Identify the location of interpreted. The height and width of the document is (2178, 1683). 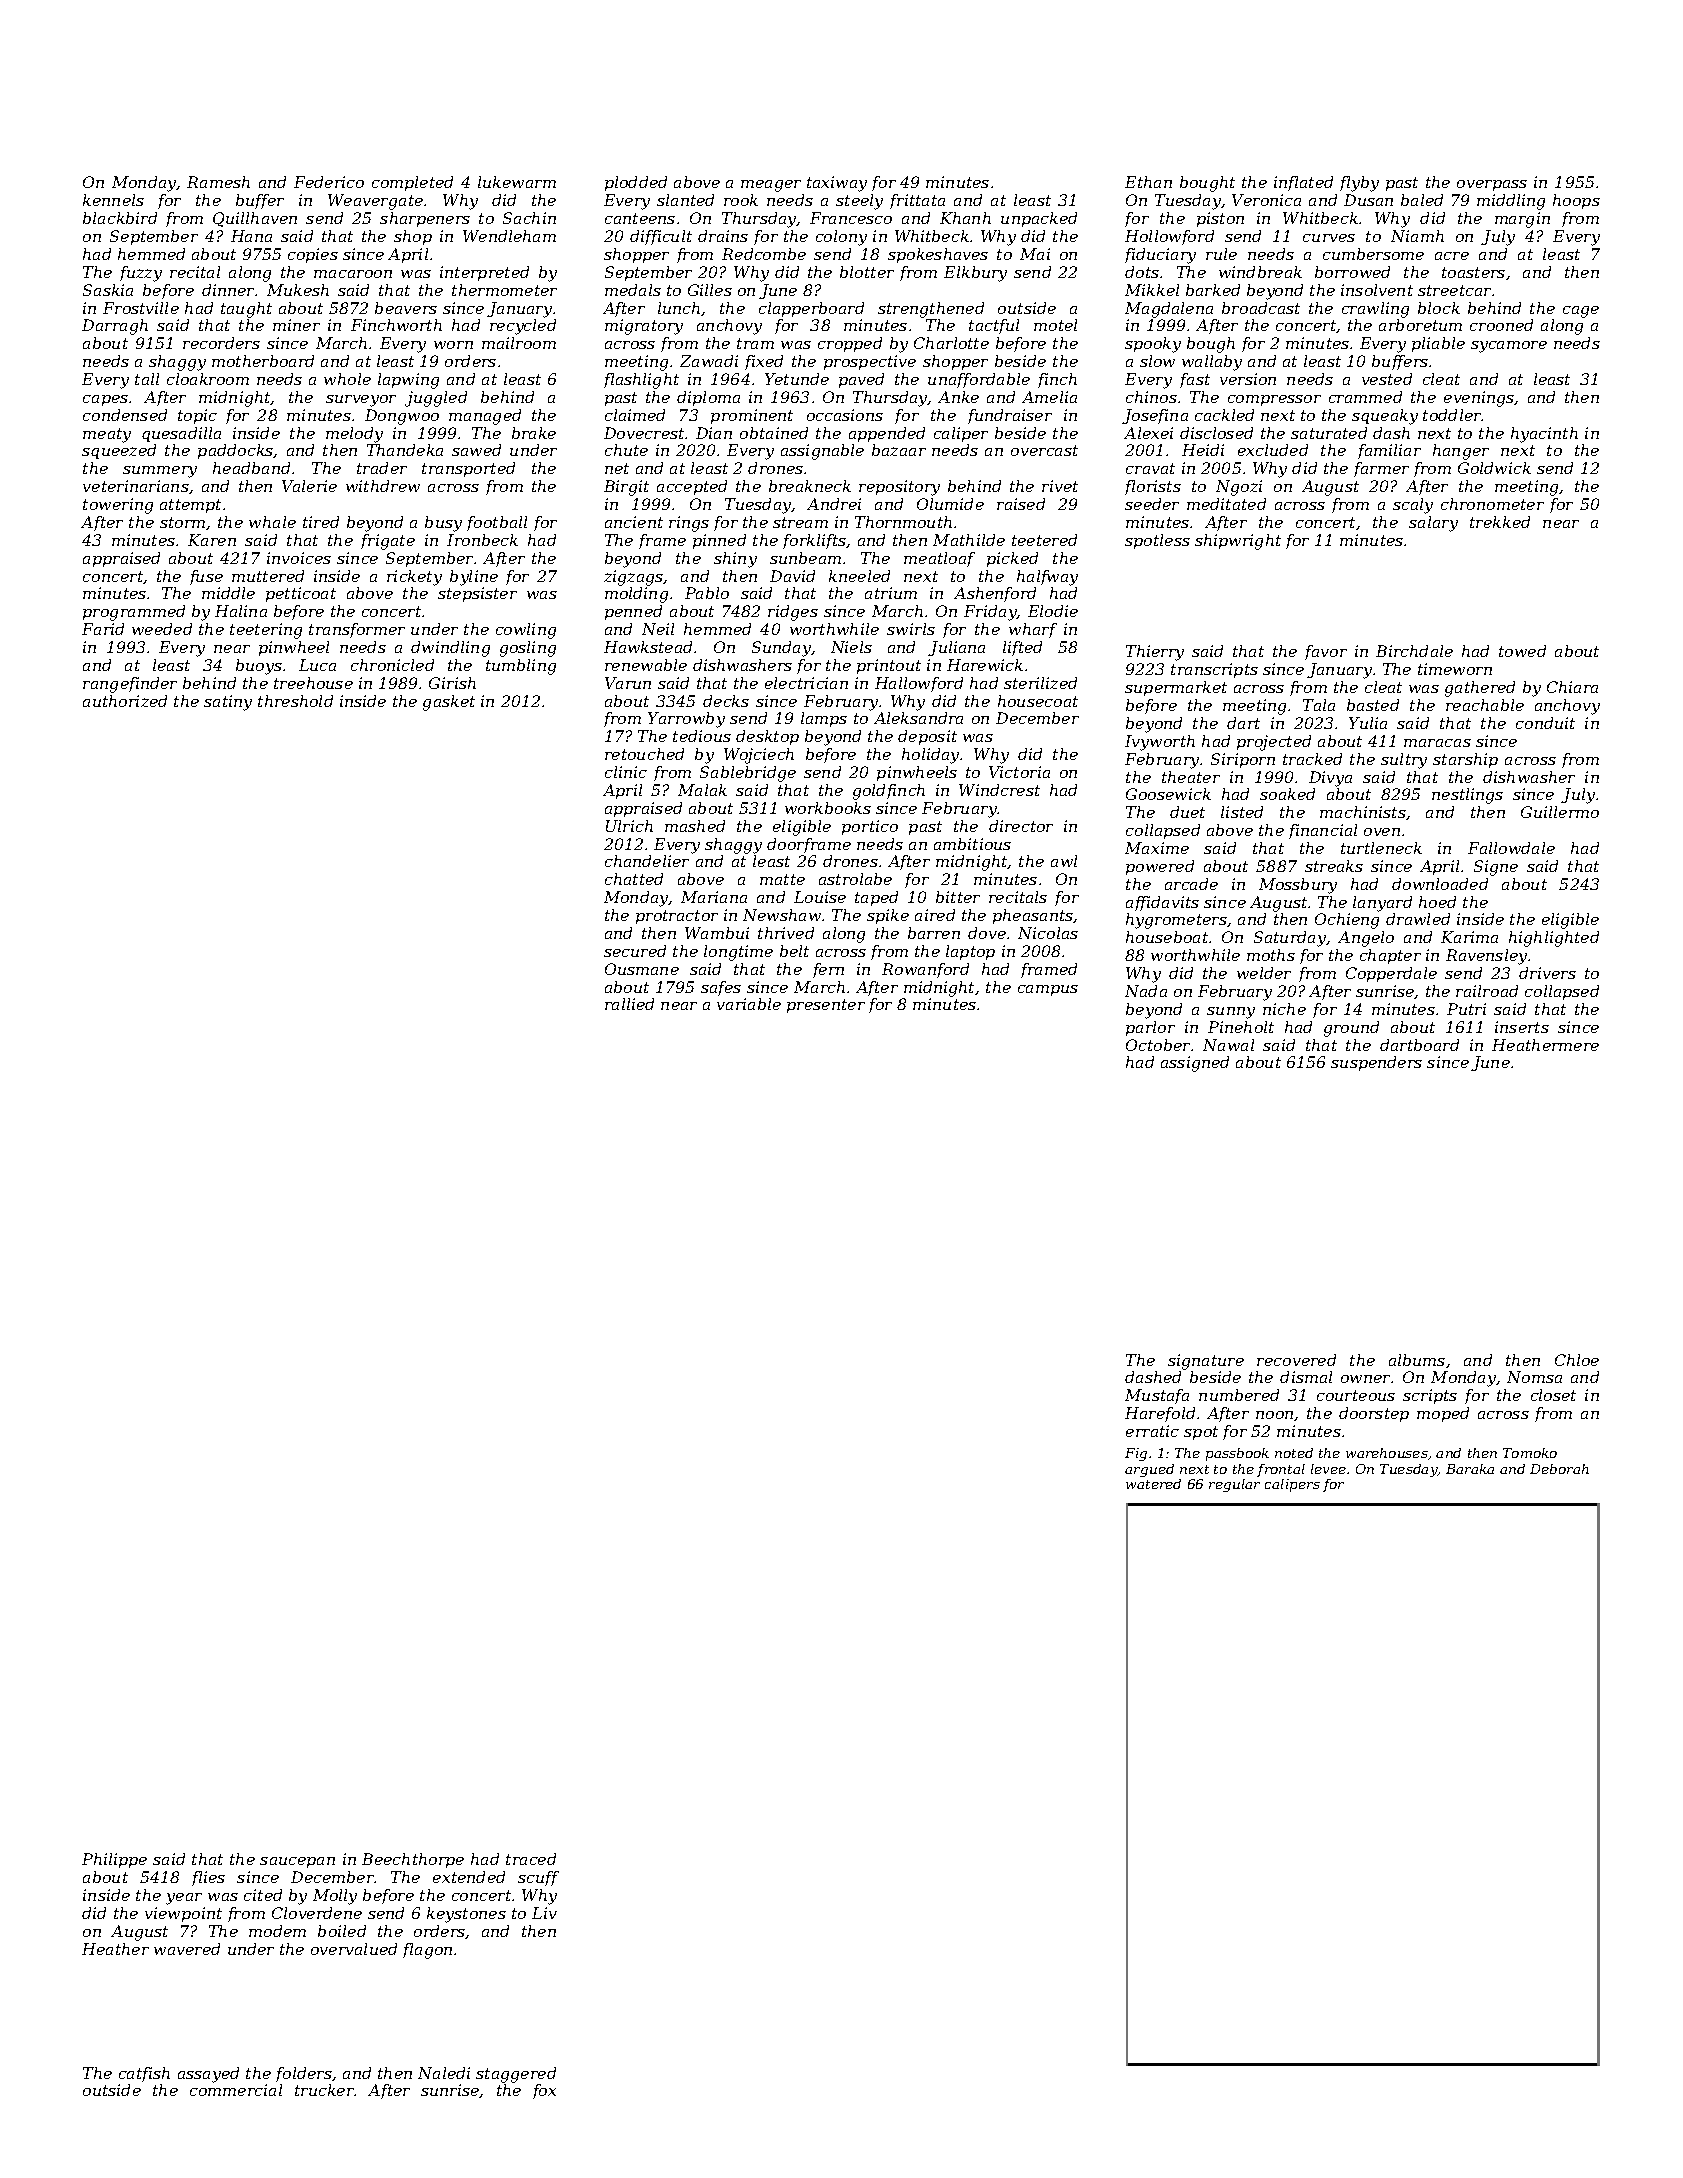
(484, 273).
